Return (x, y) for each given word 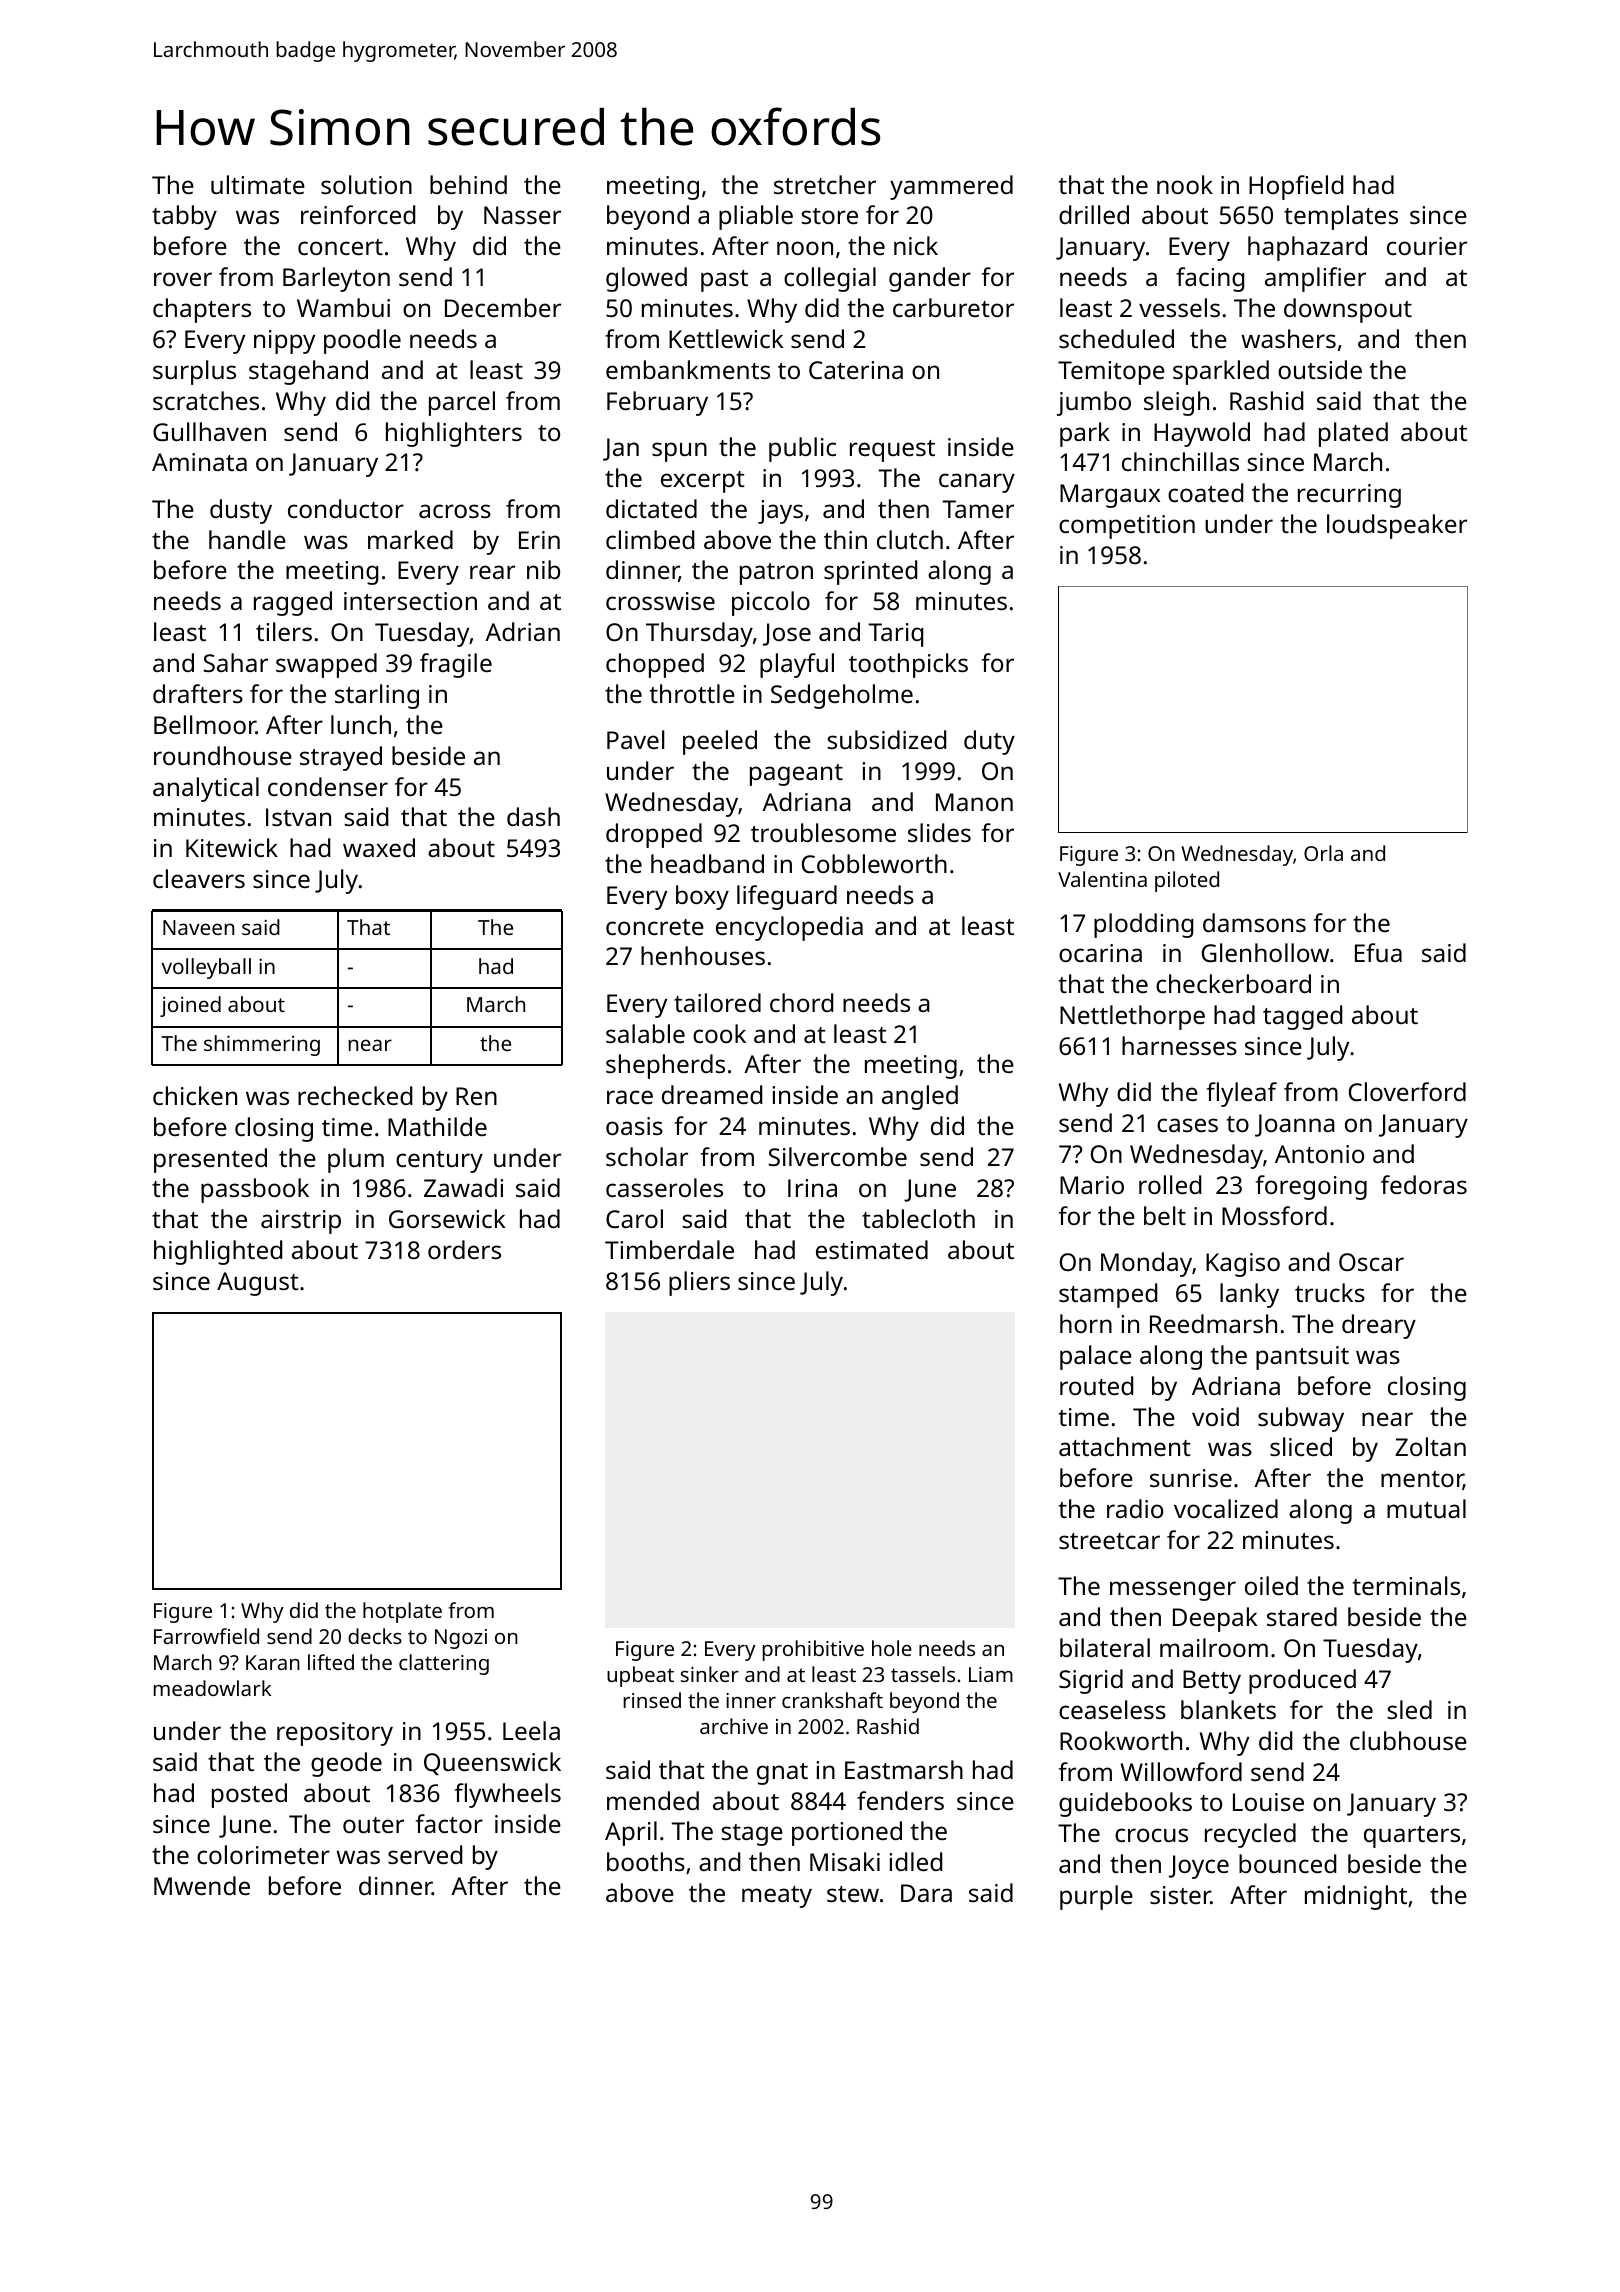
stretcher (825, 184)
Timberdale (669, 1249)
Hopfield (1296, 187)
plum (356, 1160)
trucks (1330, 1292)
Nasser (522, 215)
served (425, 1854)
